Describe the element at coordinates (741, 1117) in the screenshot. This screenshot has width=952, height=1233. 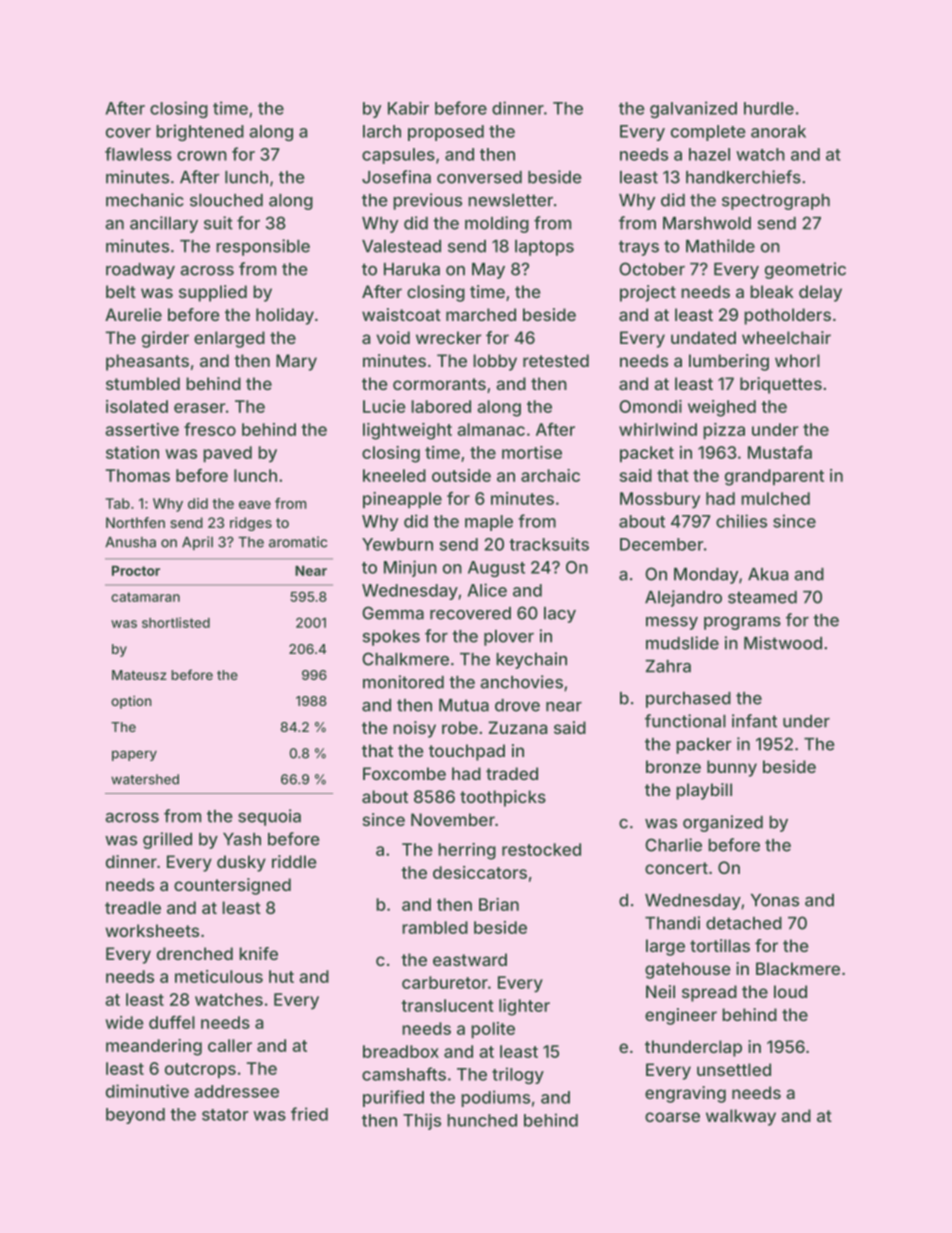
I see `walkway` at that location.
